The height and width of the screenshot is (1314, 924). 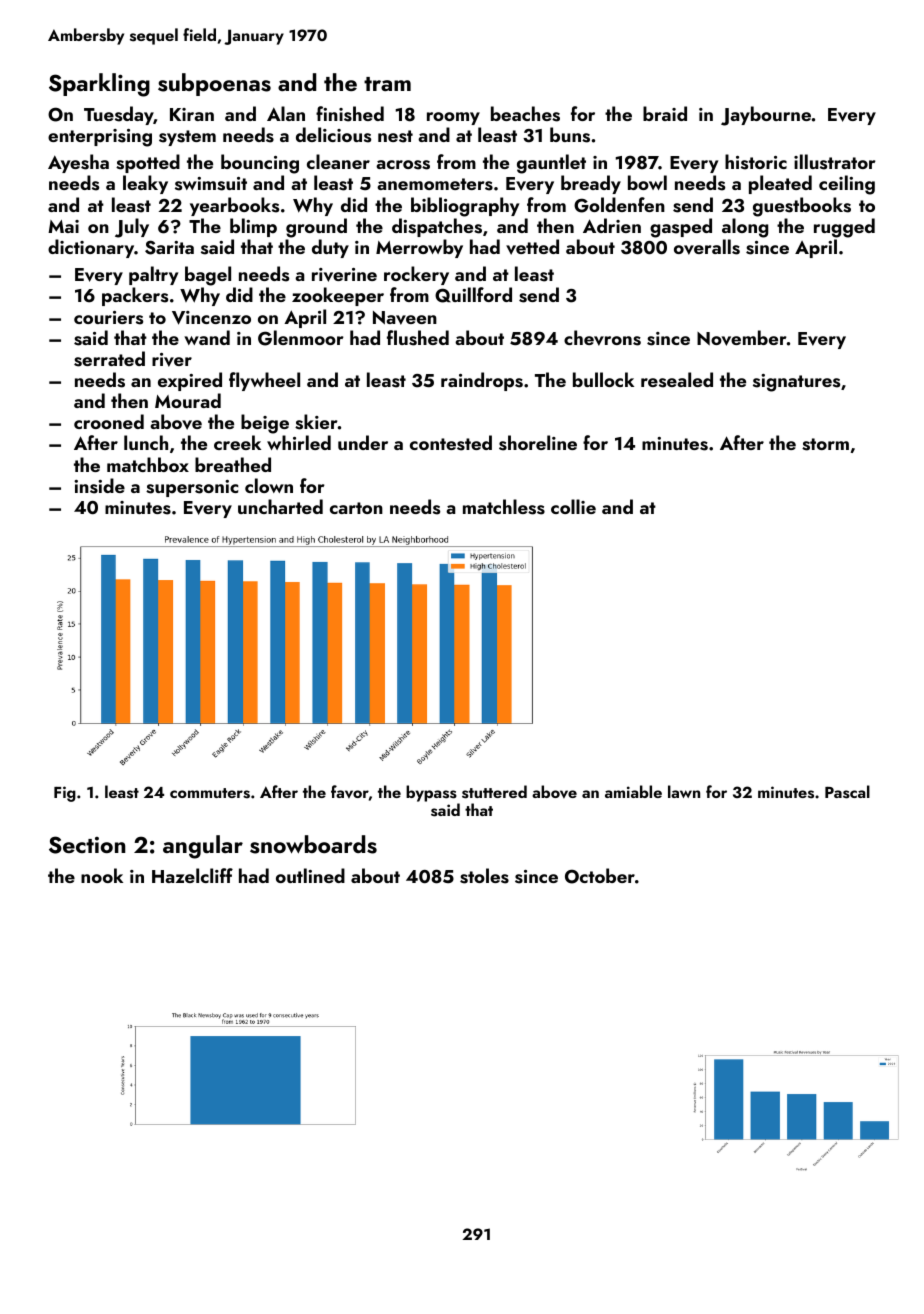 I want to click on enterprising, so click(x=100, y=138).
